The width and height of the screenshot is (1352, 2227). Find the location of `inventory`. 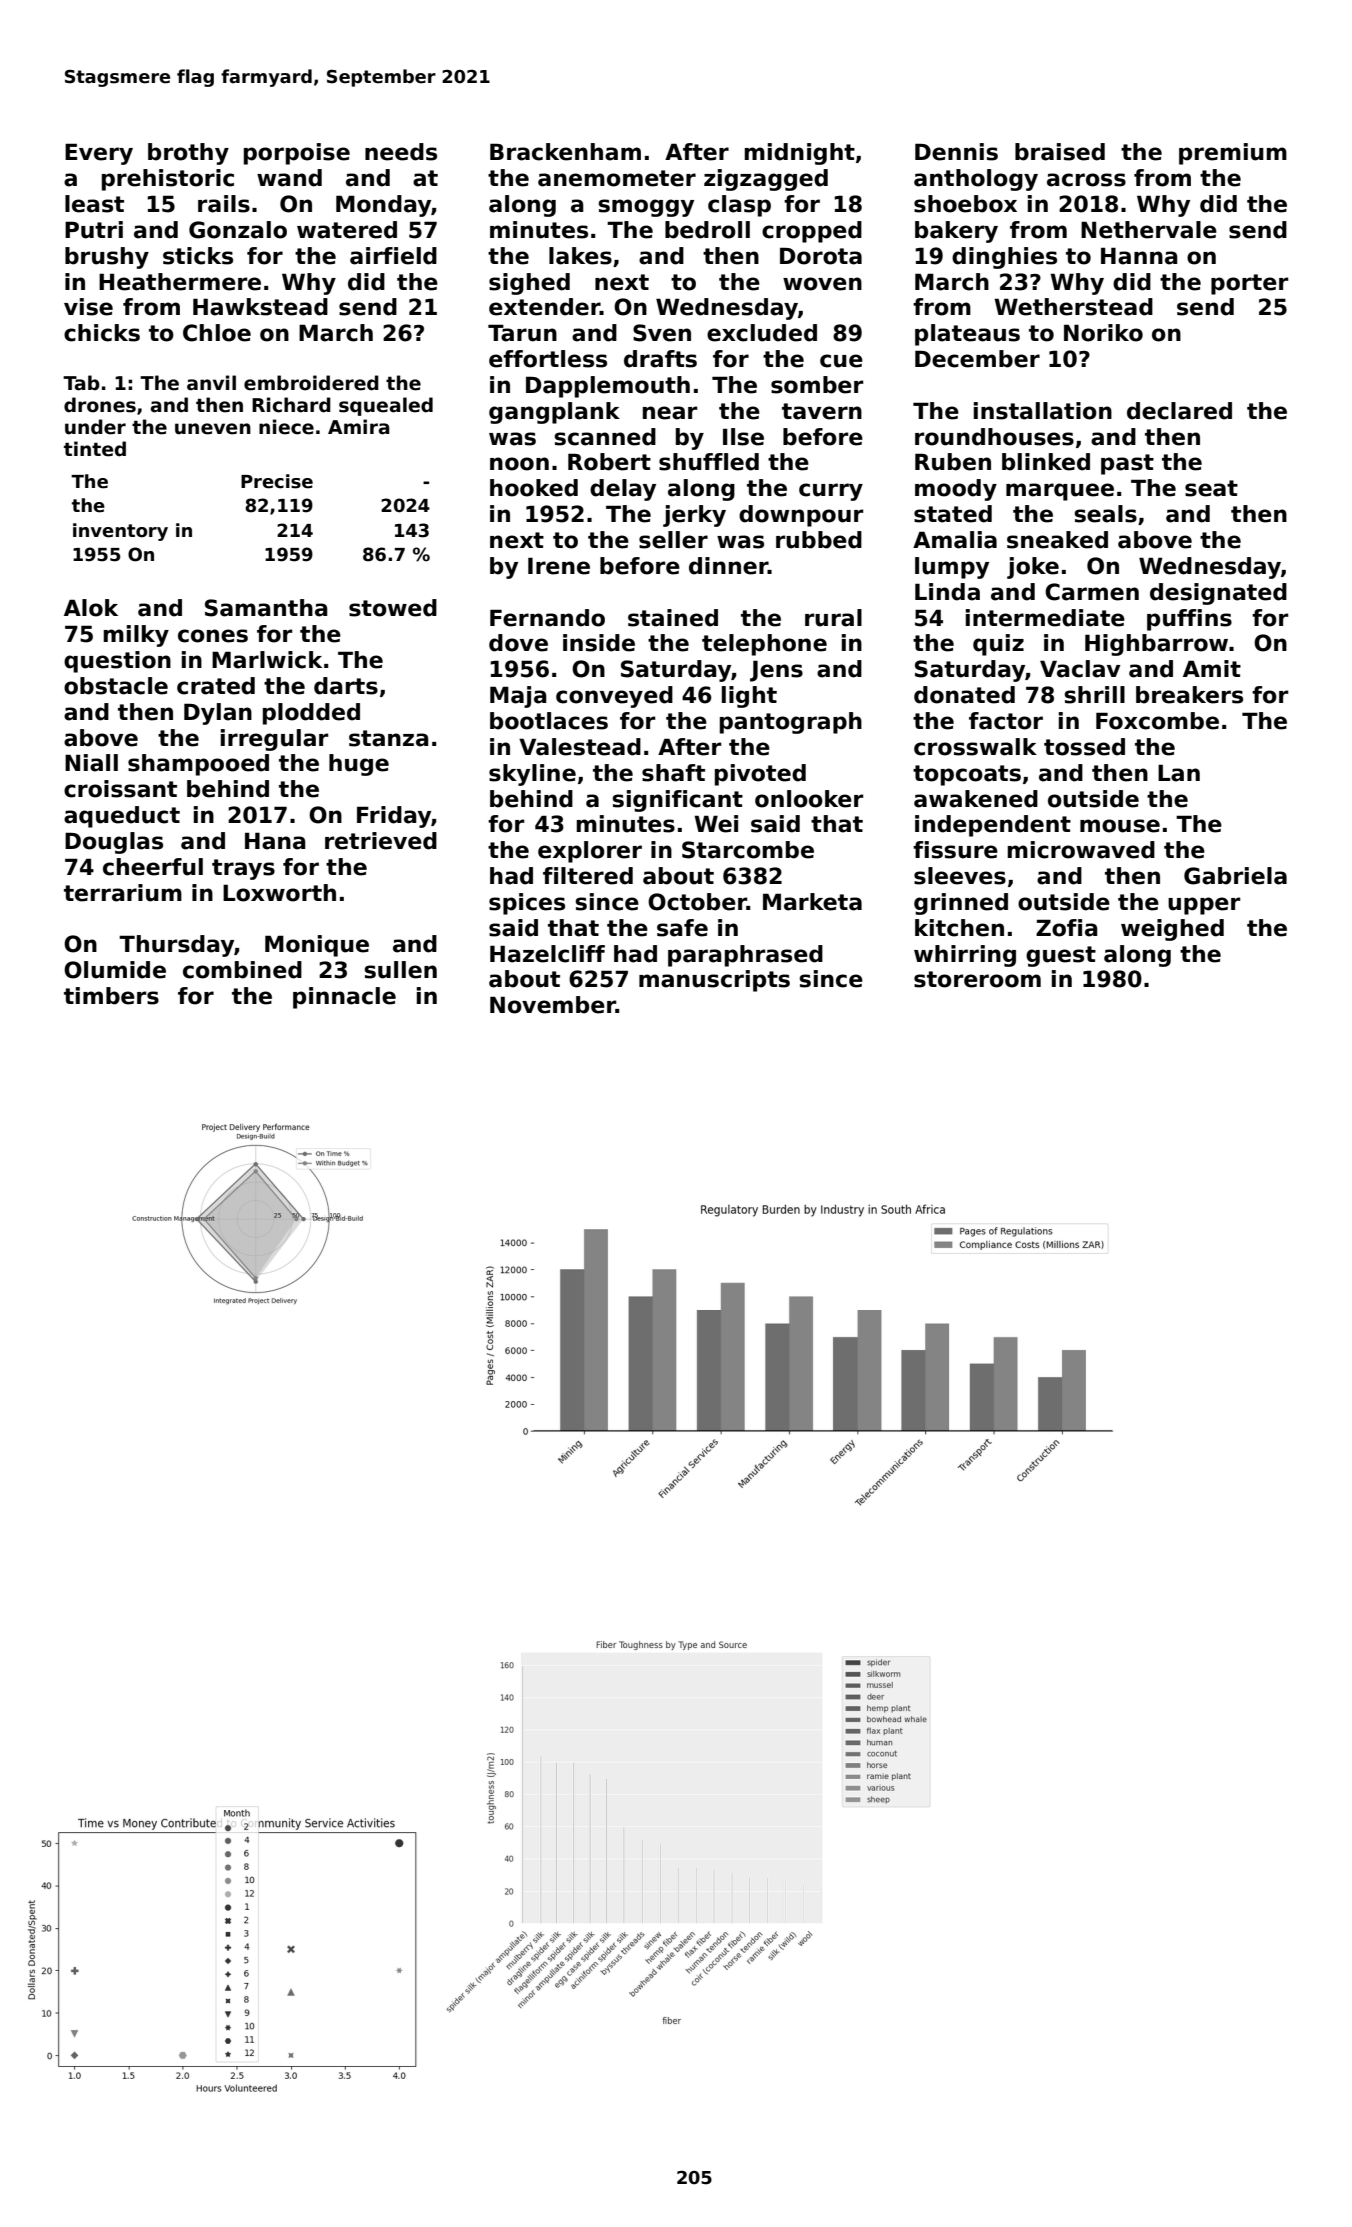

inventory is located at coordinates (120, 532).
